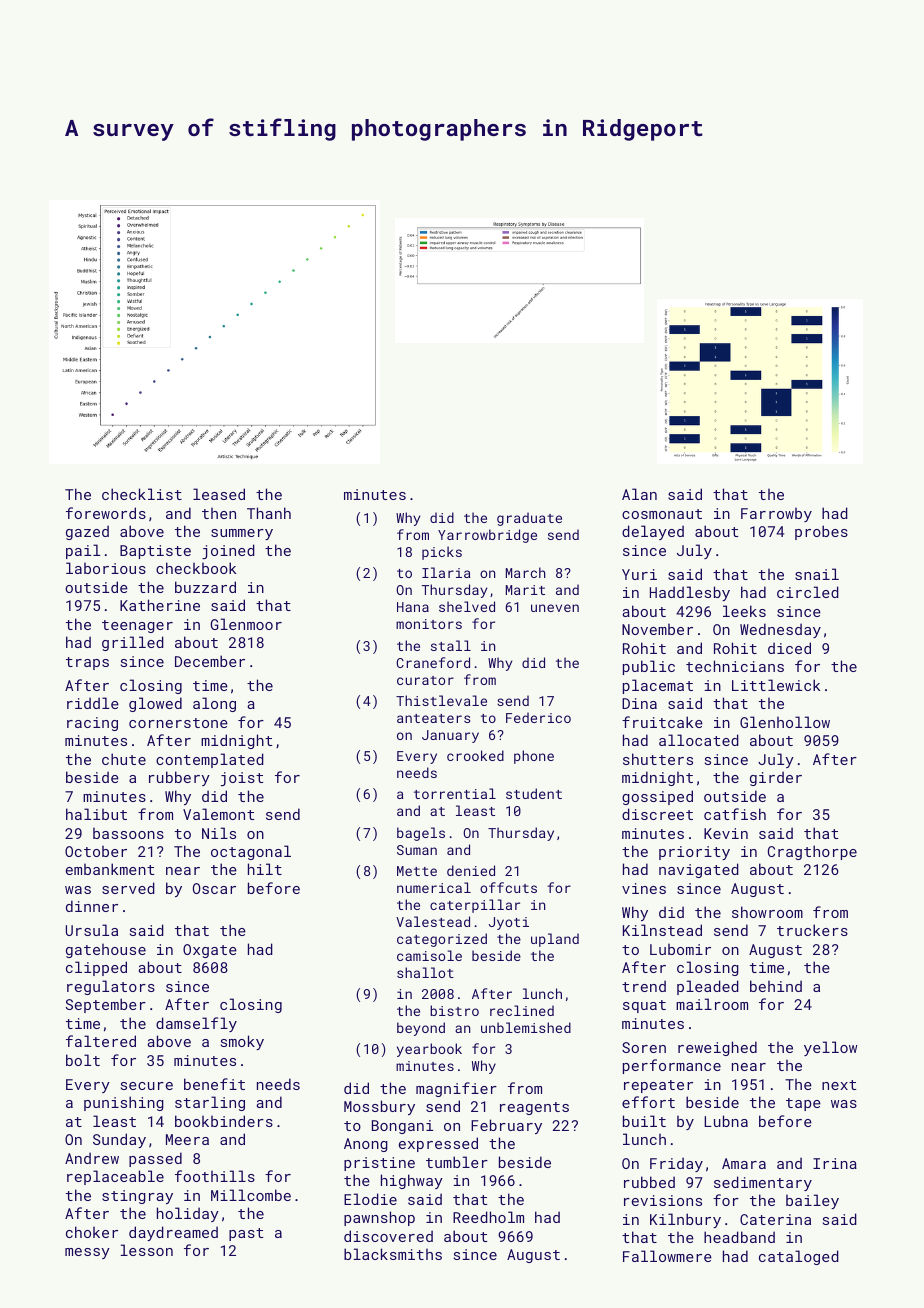 The width and height of the screenshot is (924, 1308). What do you see at coordinates (529, 519) in the screenshot?
I see `graduate` at bounding box center [529, 519].
